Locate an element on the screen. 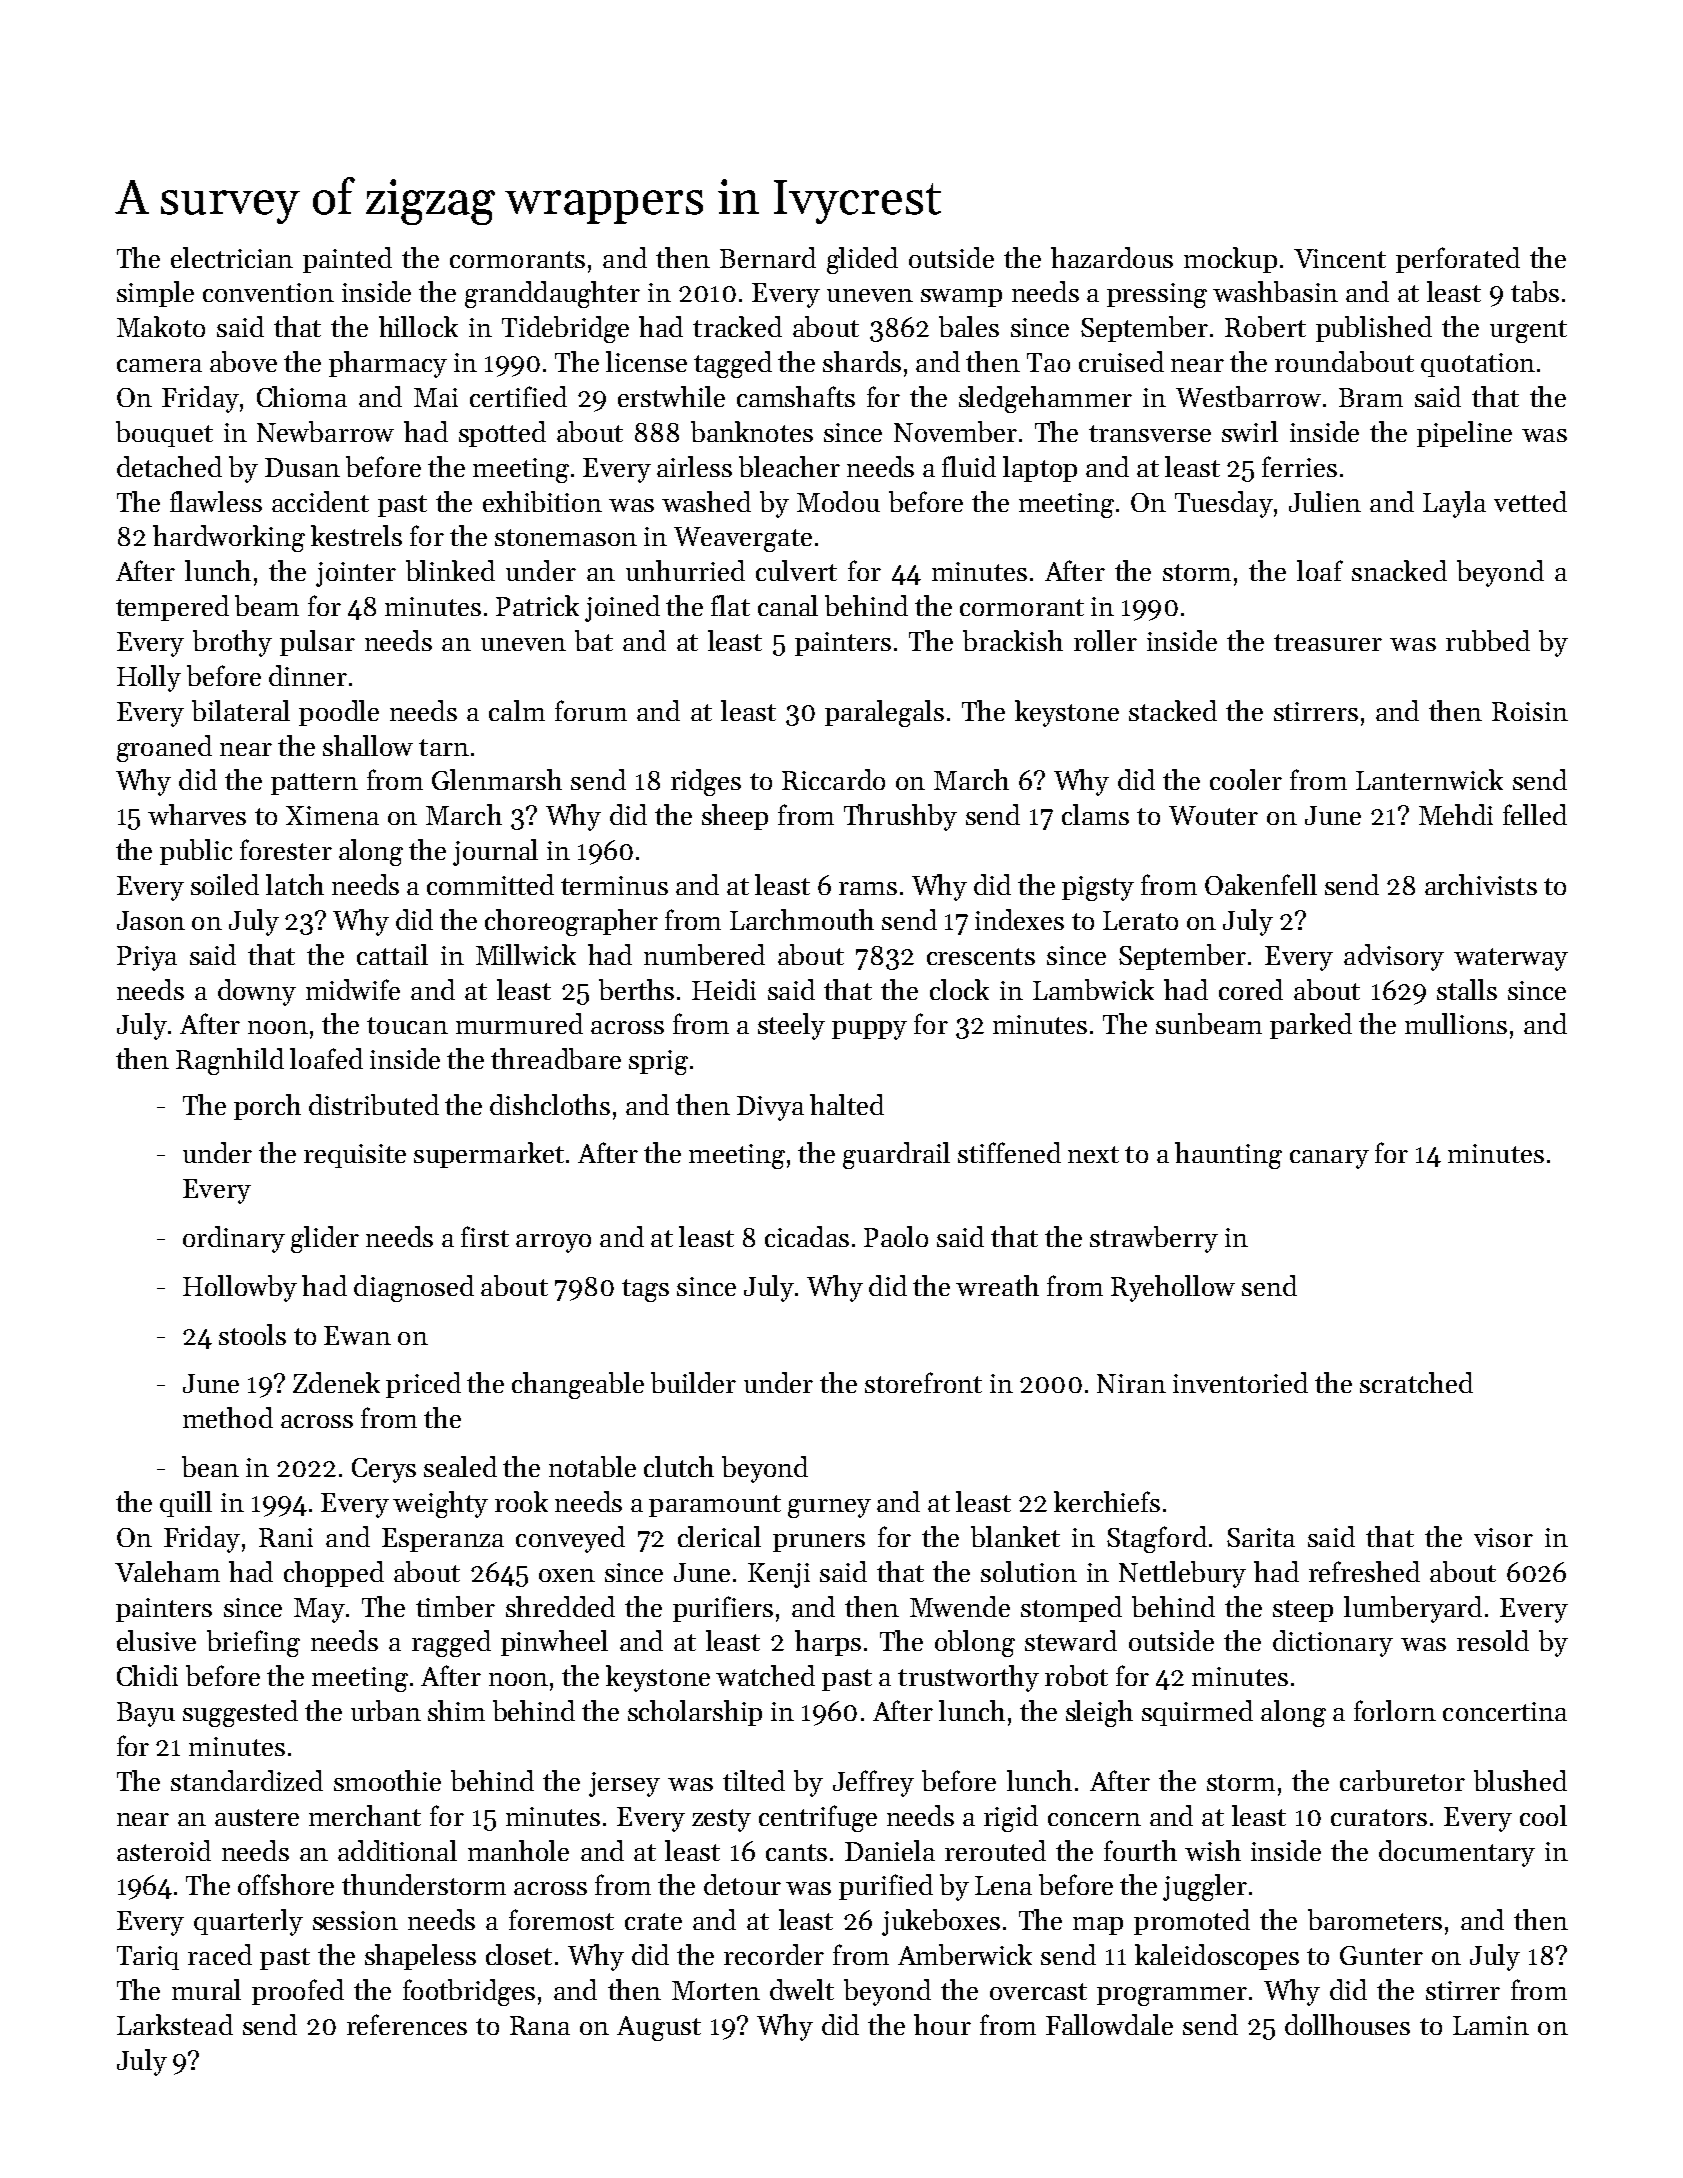 Image resolution: width=1683 pixels, height=2178 pixels. weighty is located at coordinates (440, 1504).
